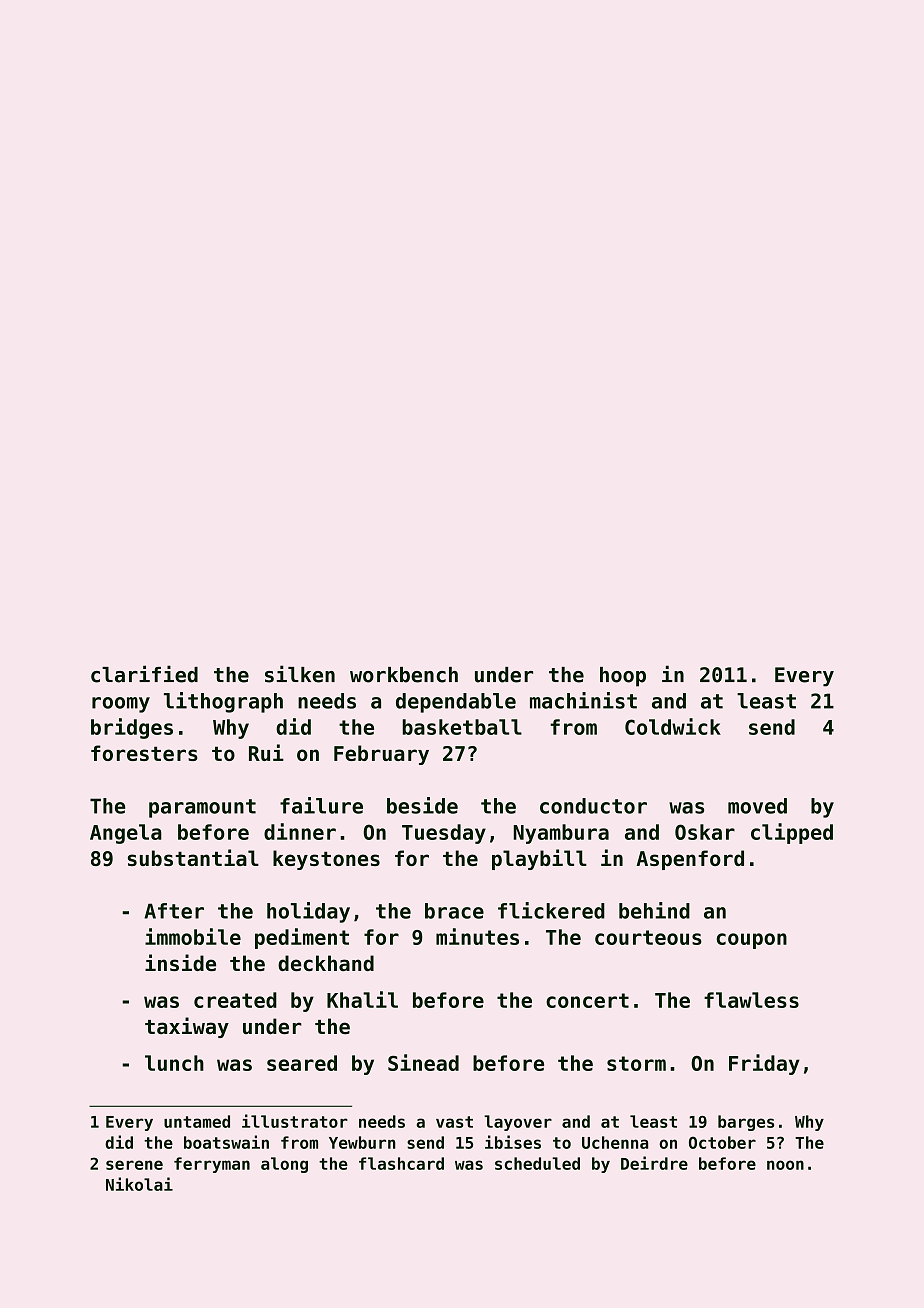  I want to click on Nikolai, so click(139, 1184).
